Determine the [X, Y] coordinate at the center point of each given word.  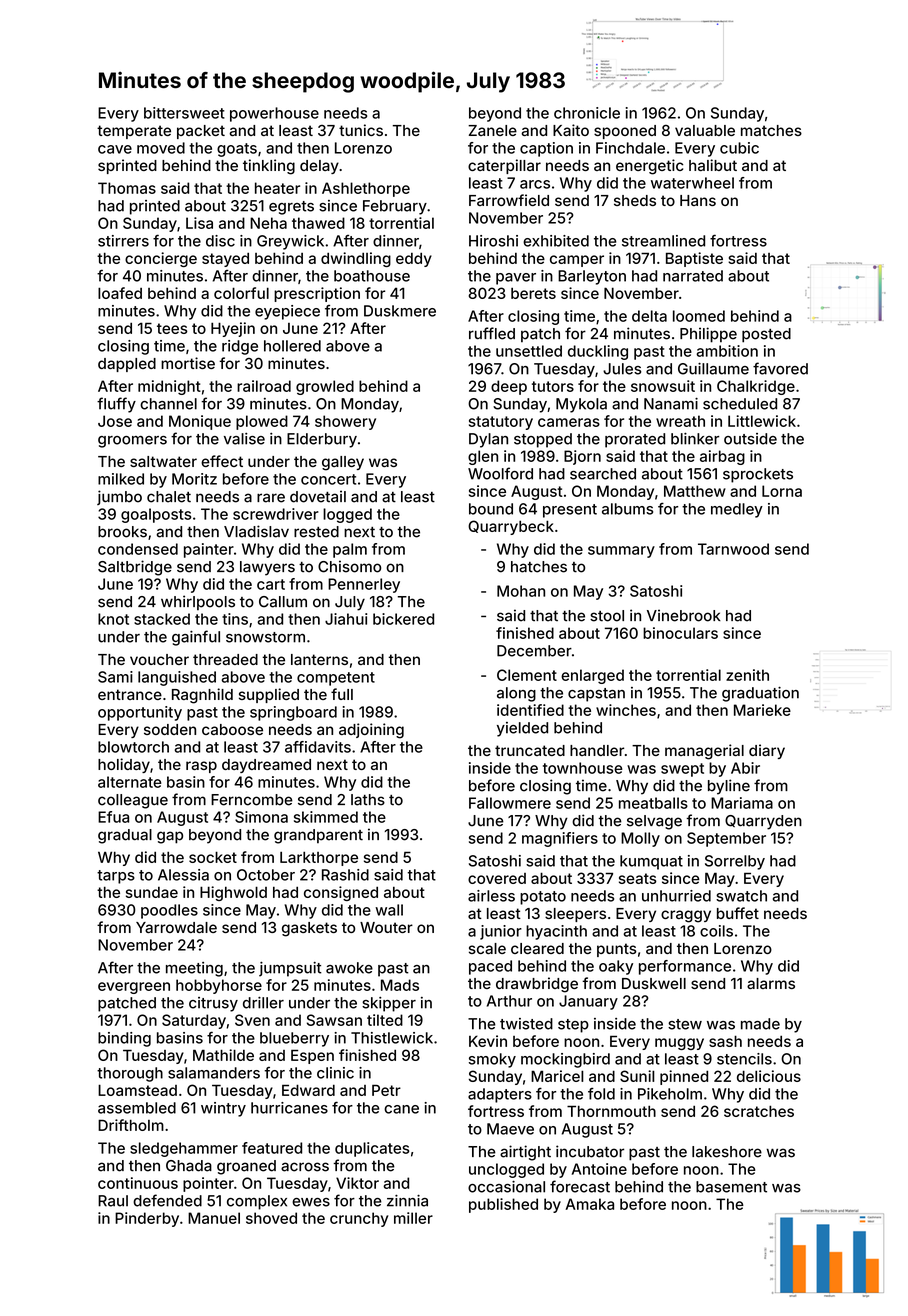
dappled [127, 365]
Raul [113, 1201]
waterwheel [692, 183]
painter [209, 550]
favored [780, 368]
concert [328, 479]
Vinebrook [684, 615]
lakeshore [727, 1152]
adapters [500, 1095]
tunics [361, 130]
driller [263, 1003]
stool [607, 616]
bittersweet [184, 113]
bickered [403, 619]
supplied [269, 695]
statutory [501, 423]
